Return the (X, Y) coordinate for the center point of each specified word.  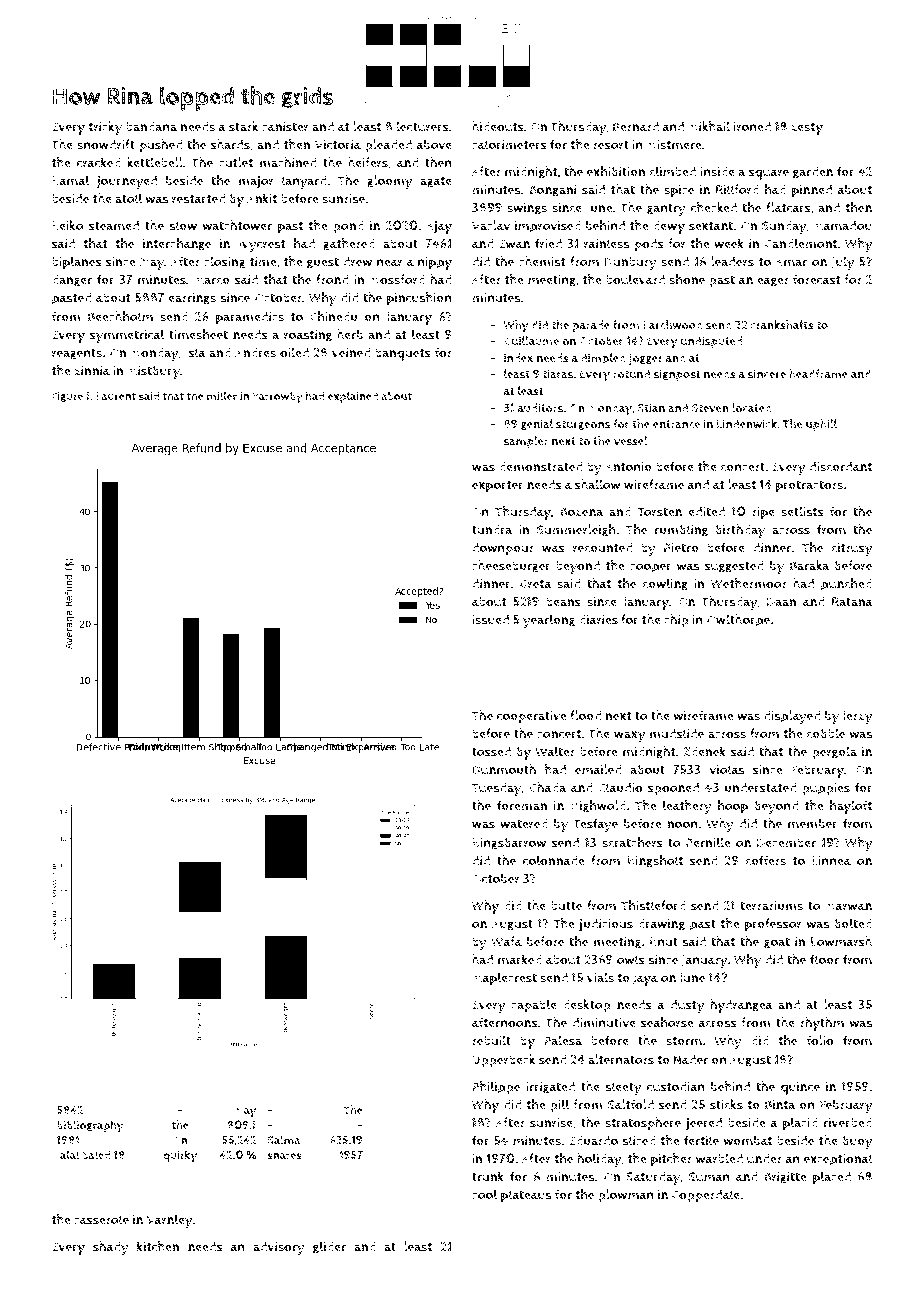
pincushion (419, 299)
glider (329, 1247)
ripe (763, 513)
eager (773, 282)
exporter (498, 486)
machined (288, 162)
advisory (279, 1248)
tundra (492, 529)
